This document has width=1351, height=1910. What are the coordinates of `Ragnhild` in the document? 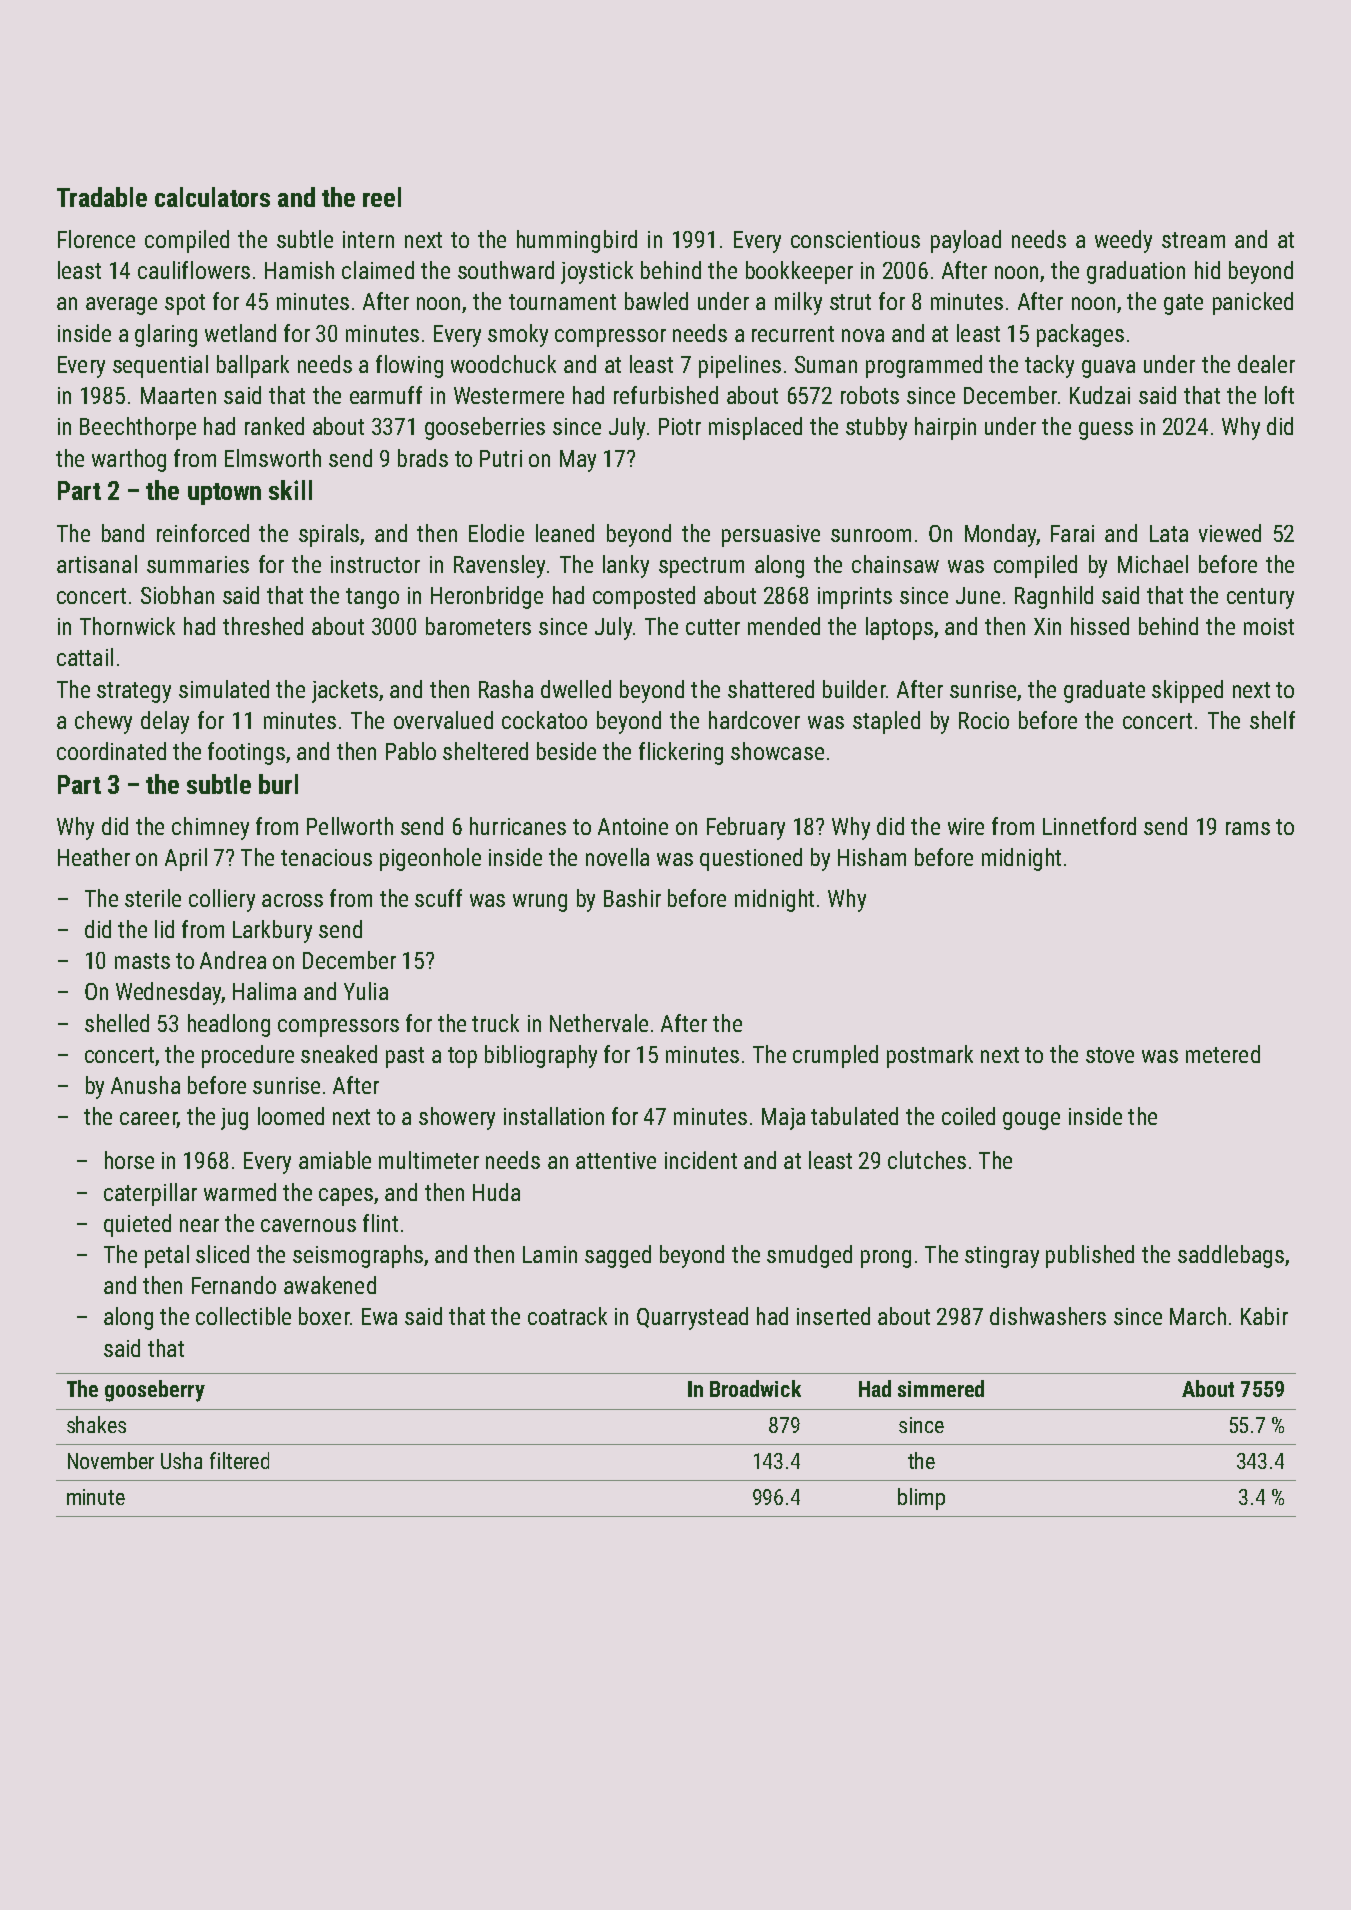 It's located at (1054, 597).
